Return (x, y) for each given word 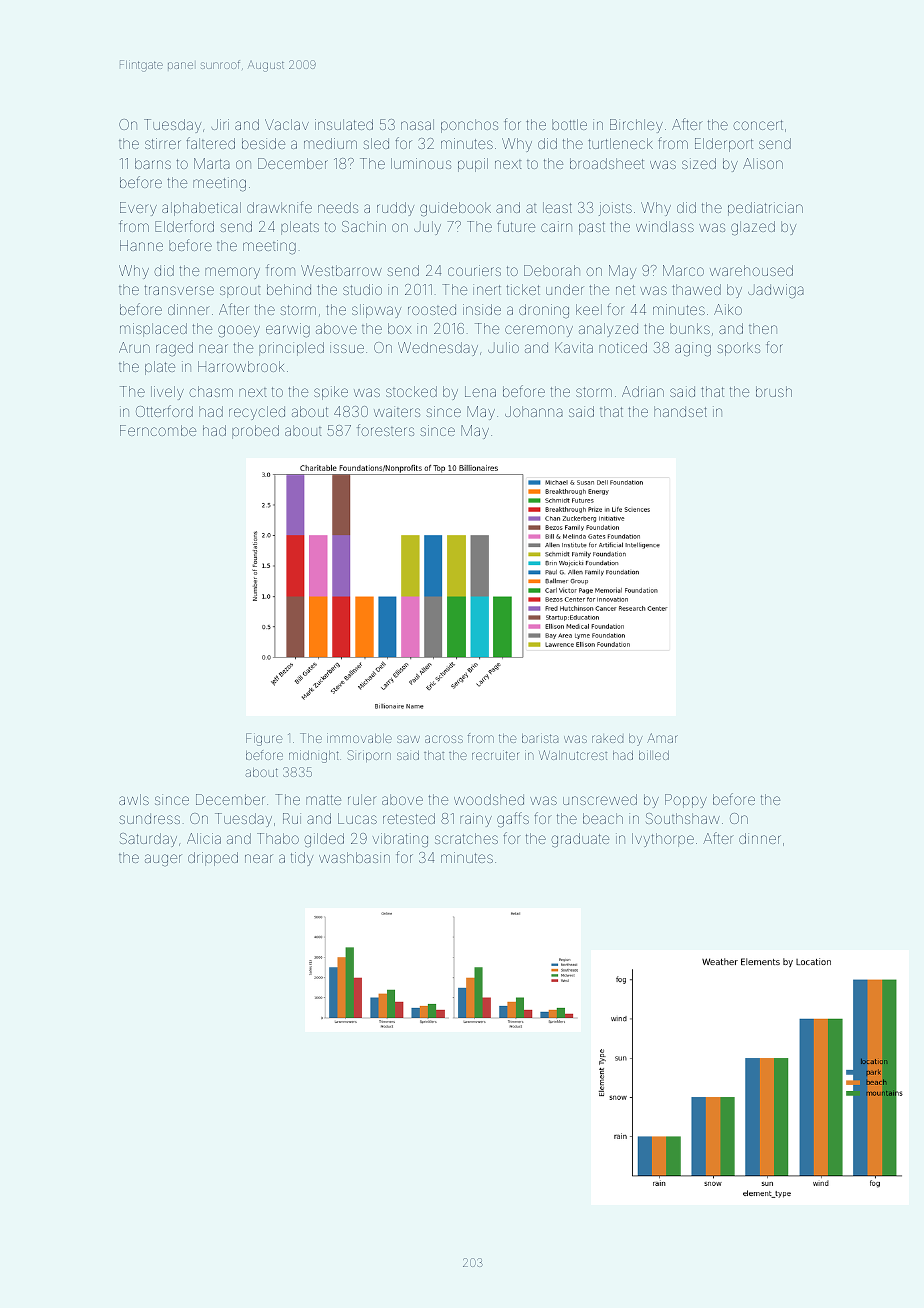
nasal (417, 124)
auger (163, 860)
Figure (264, 739)
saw (408, 739)
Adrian (643, 391)
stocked (411, 391)
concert (758, 125)
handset (680, 411)
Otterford (164, 411)
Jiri (220, 124)
